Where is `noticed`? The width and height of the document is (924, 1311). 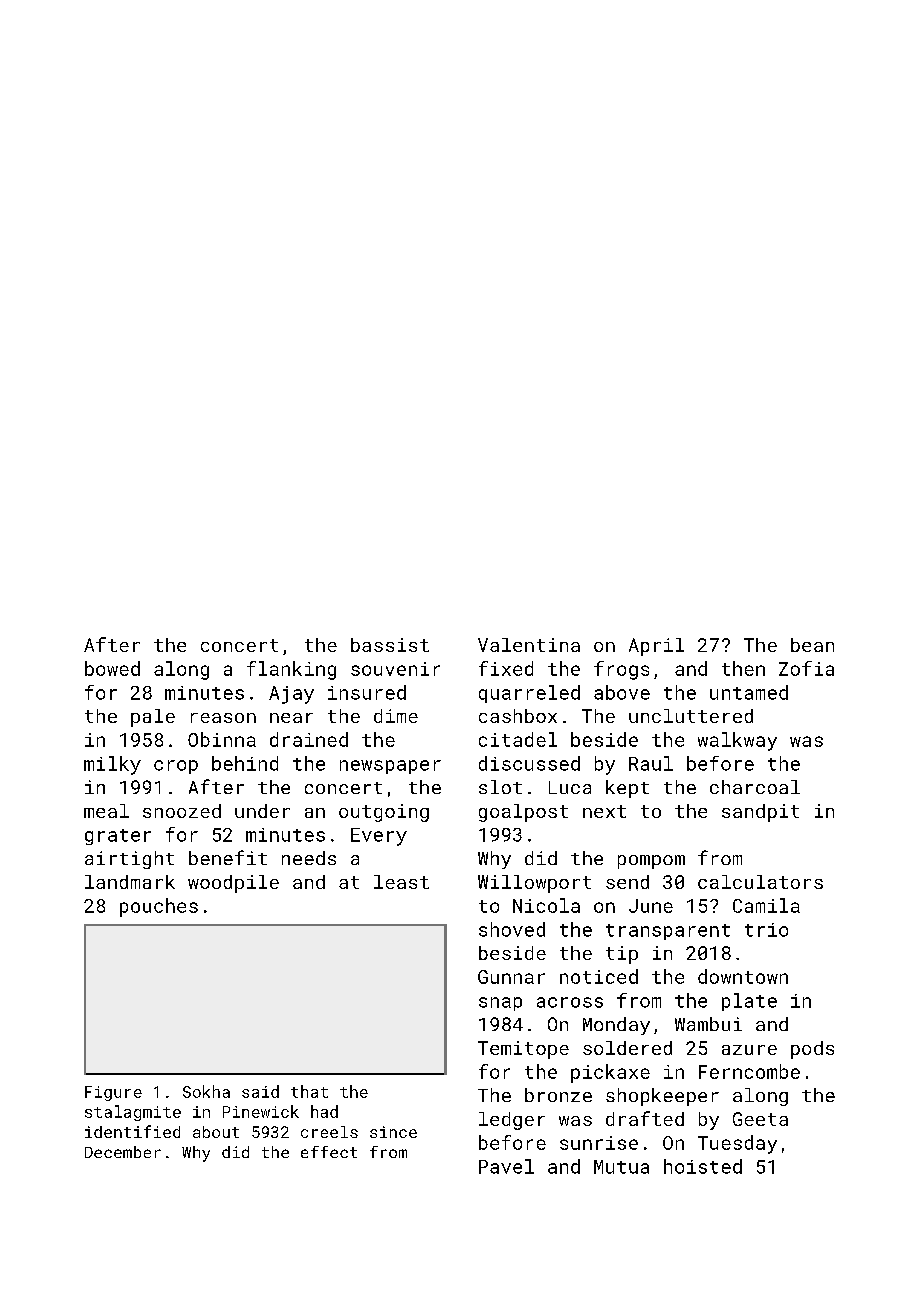 noticed is located at coordinates (599, 976).
